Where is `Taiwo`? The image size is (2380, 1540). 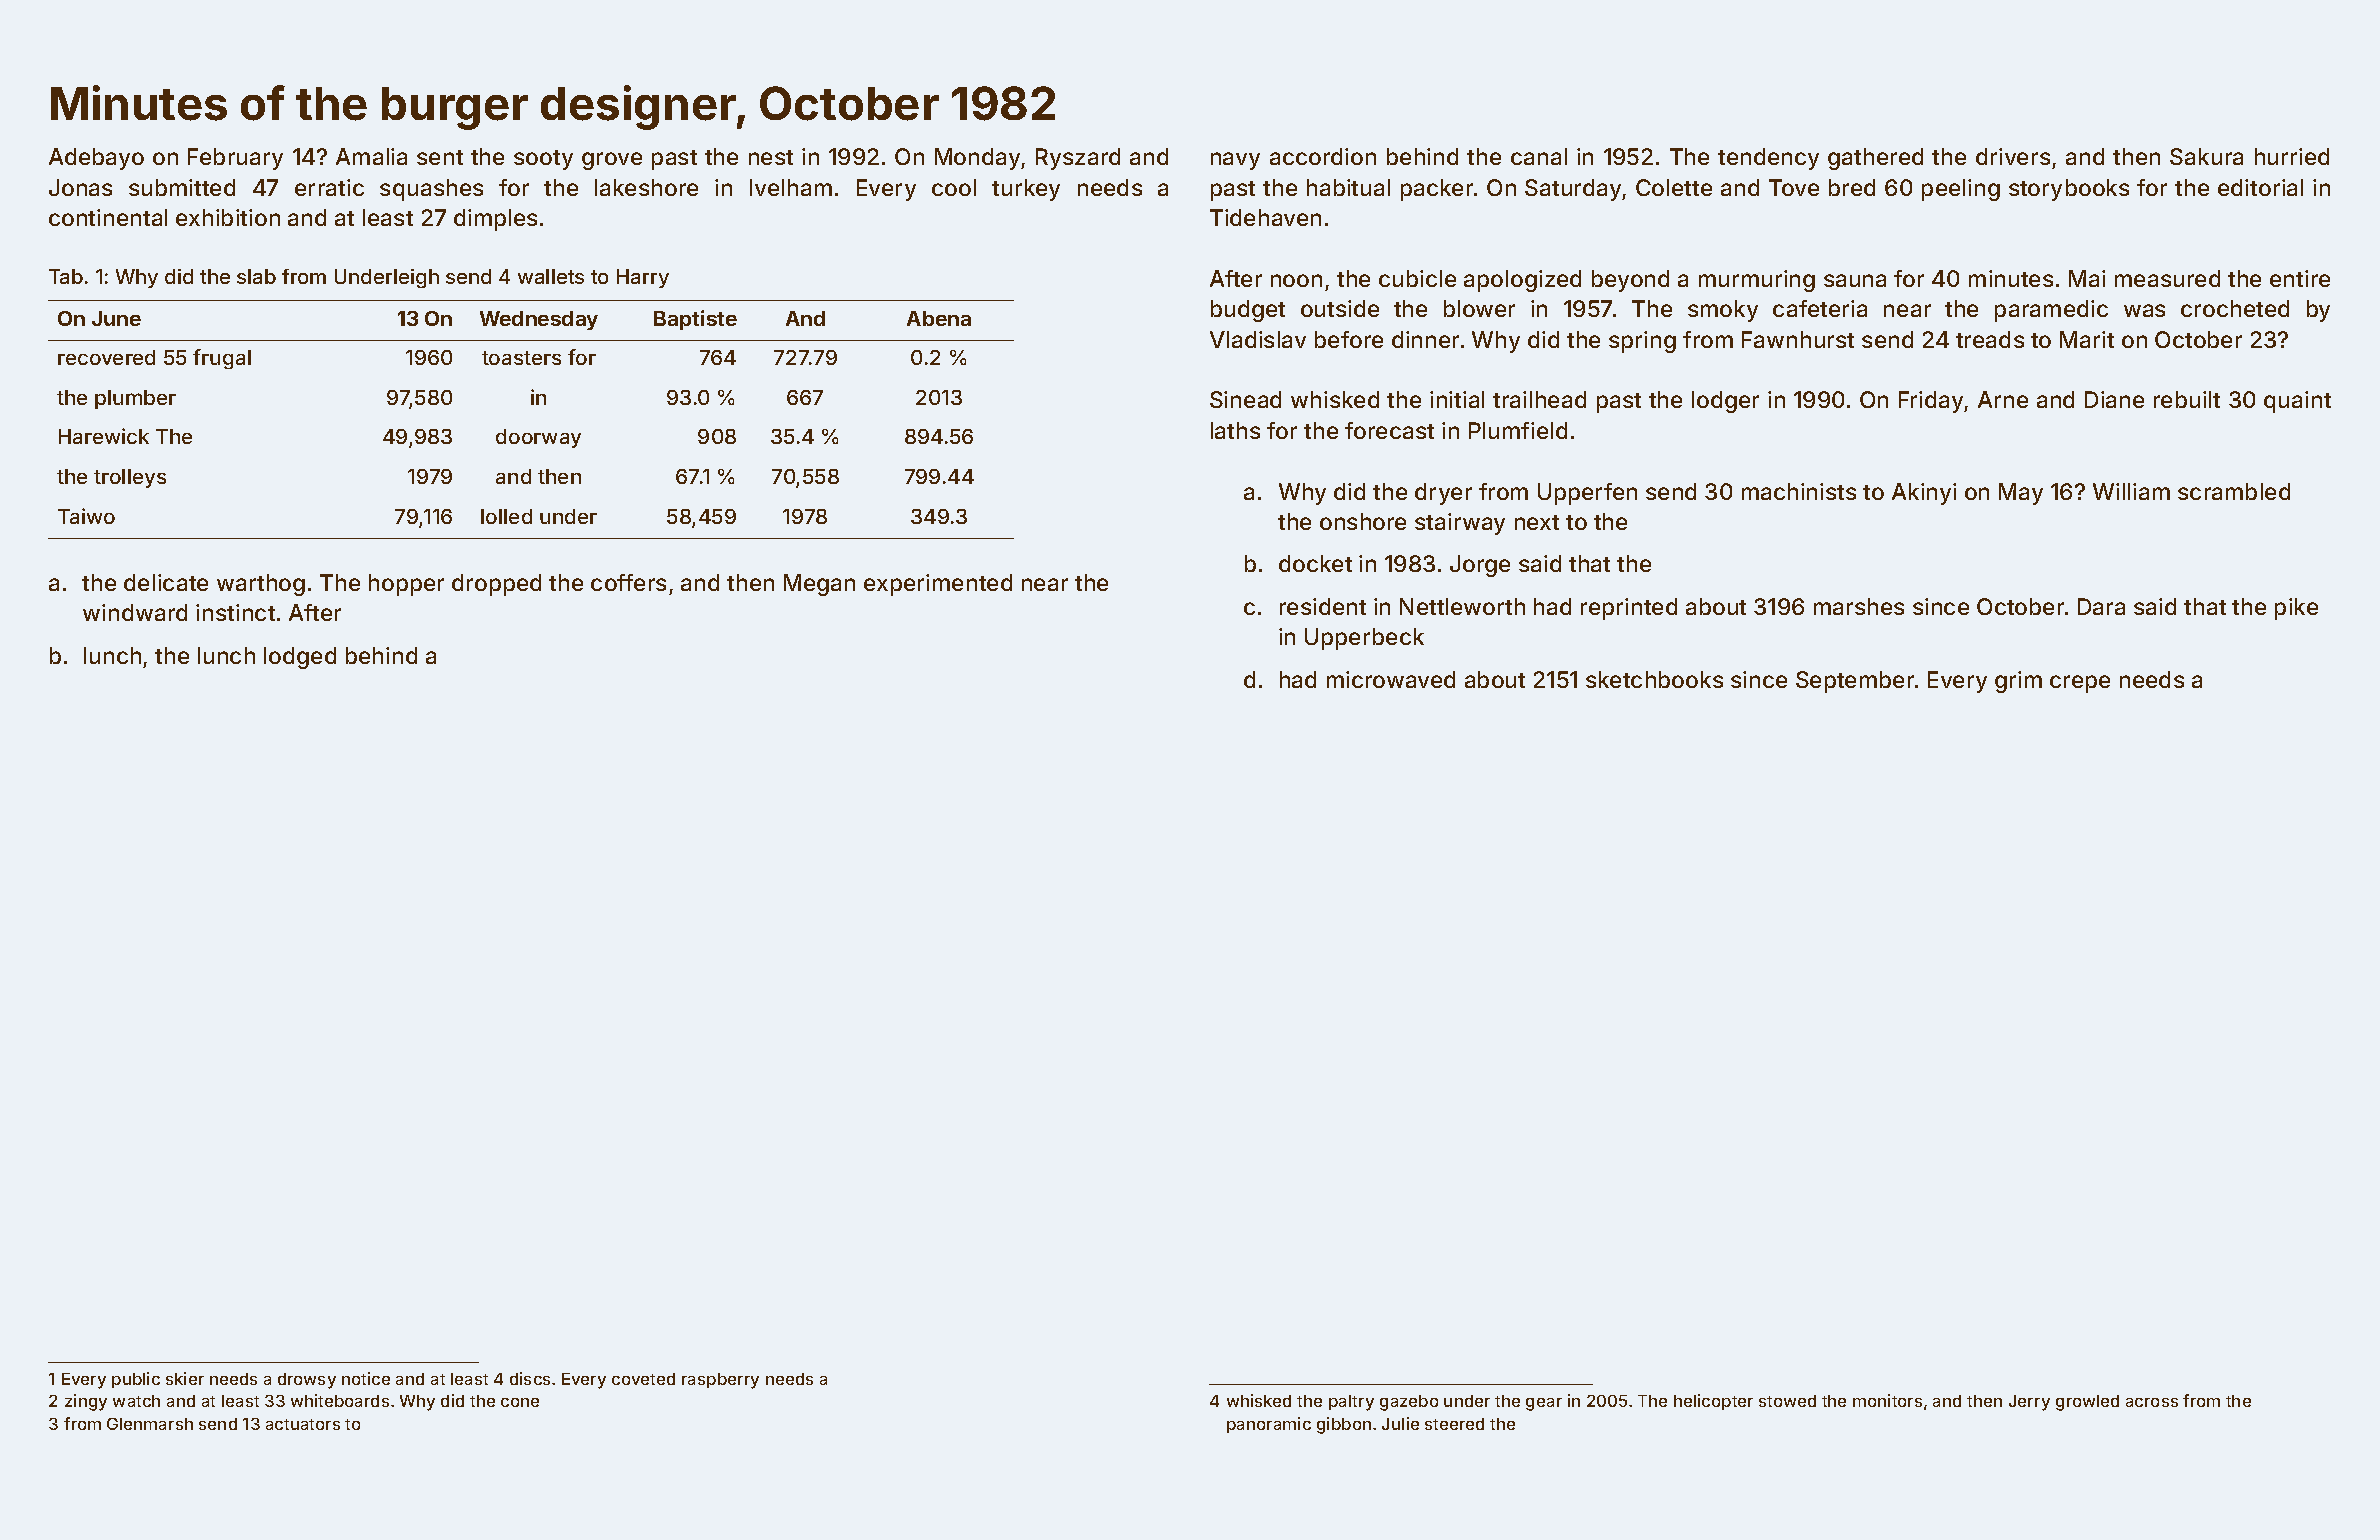
Taiwo is located at coordinates (86, 516).
